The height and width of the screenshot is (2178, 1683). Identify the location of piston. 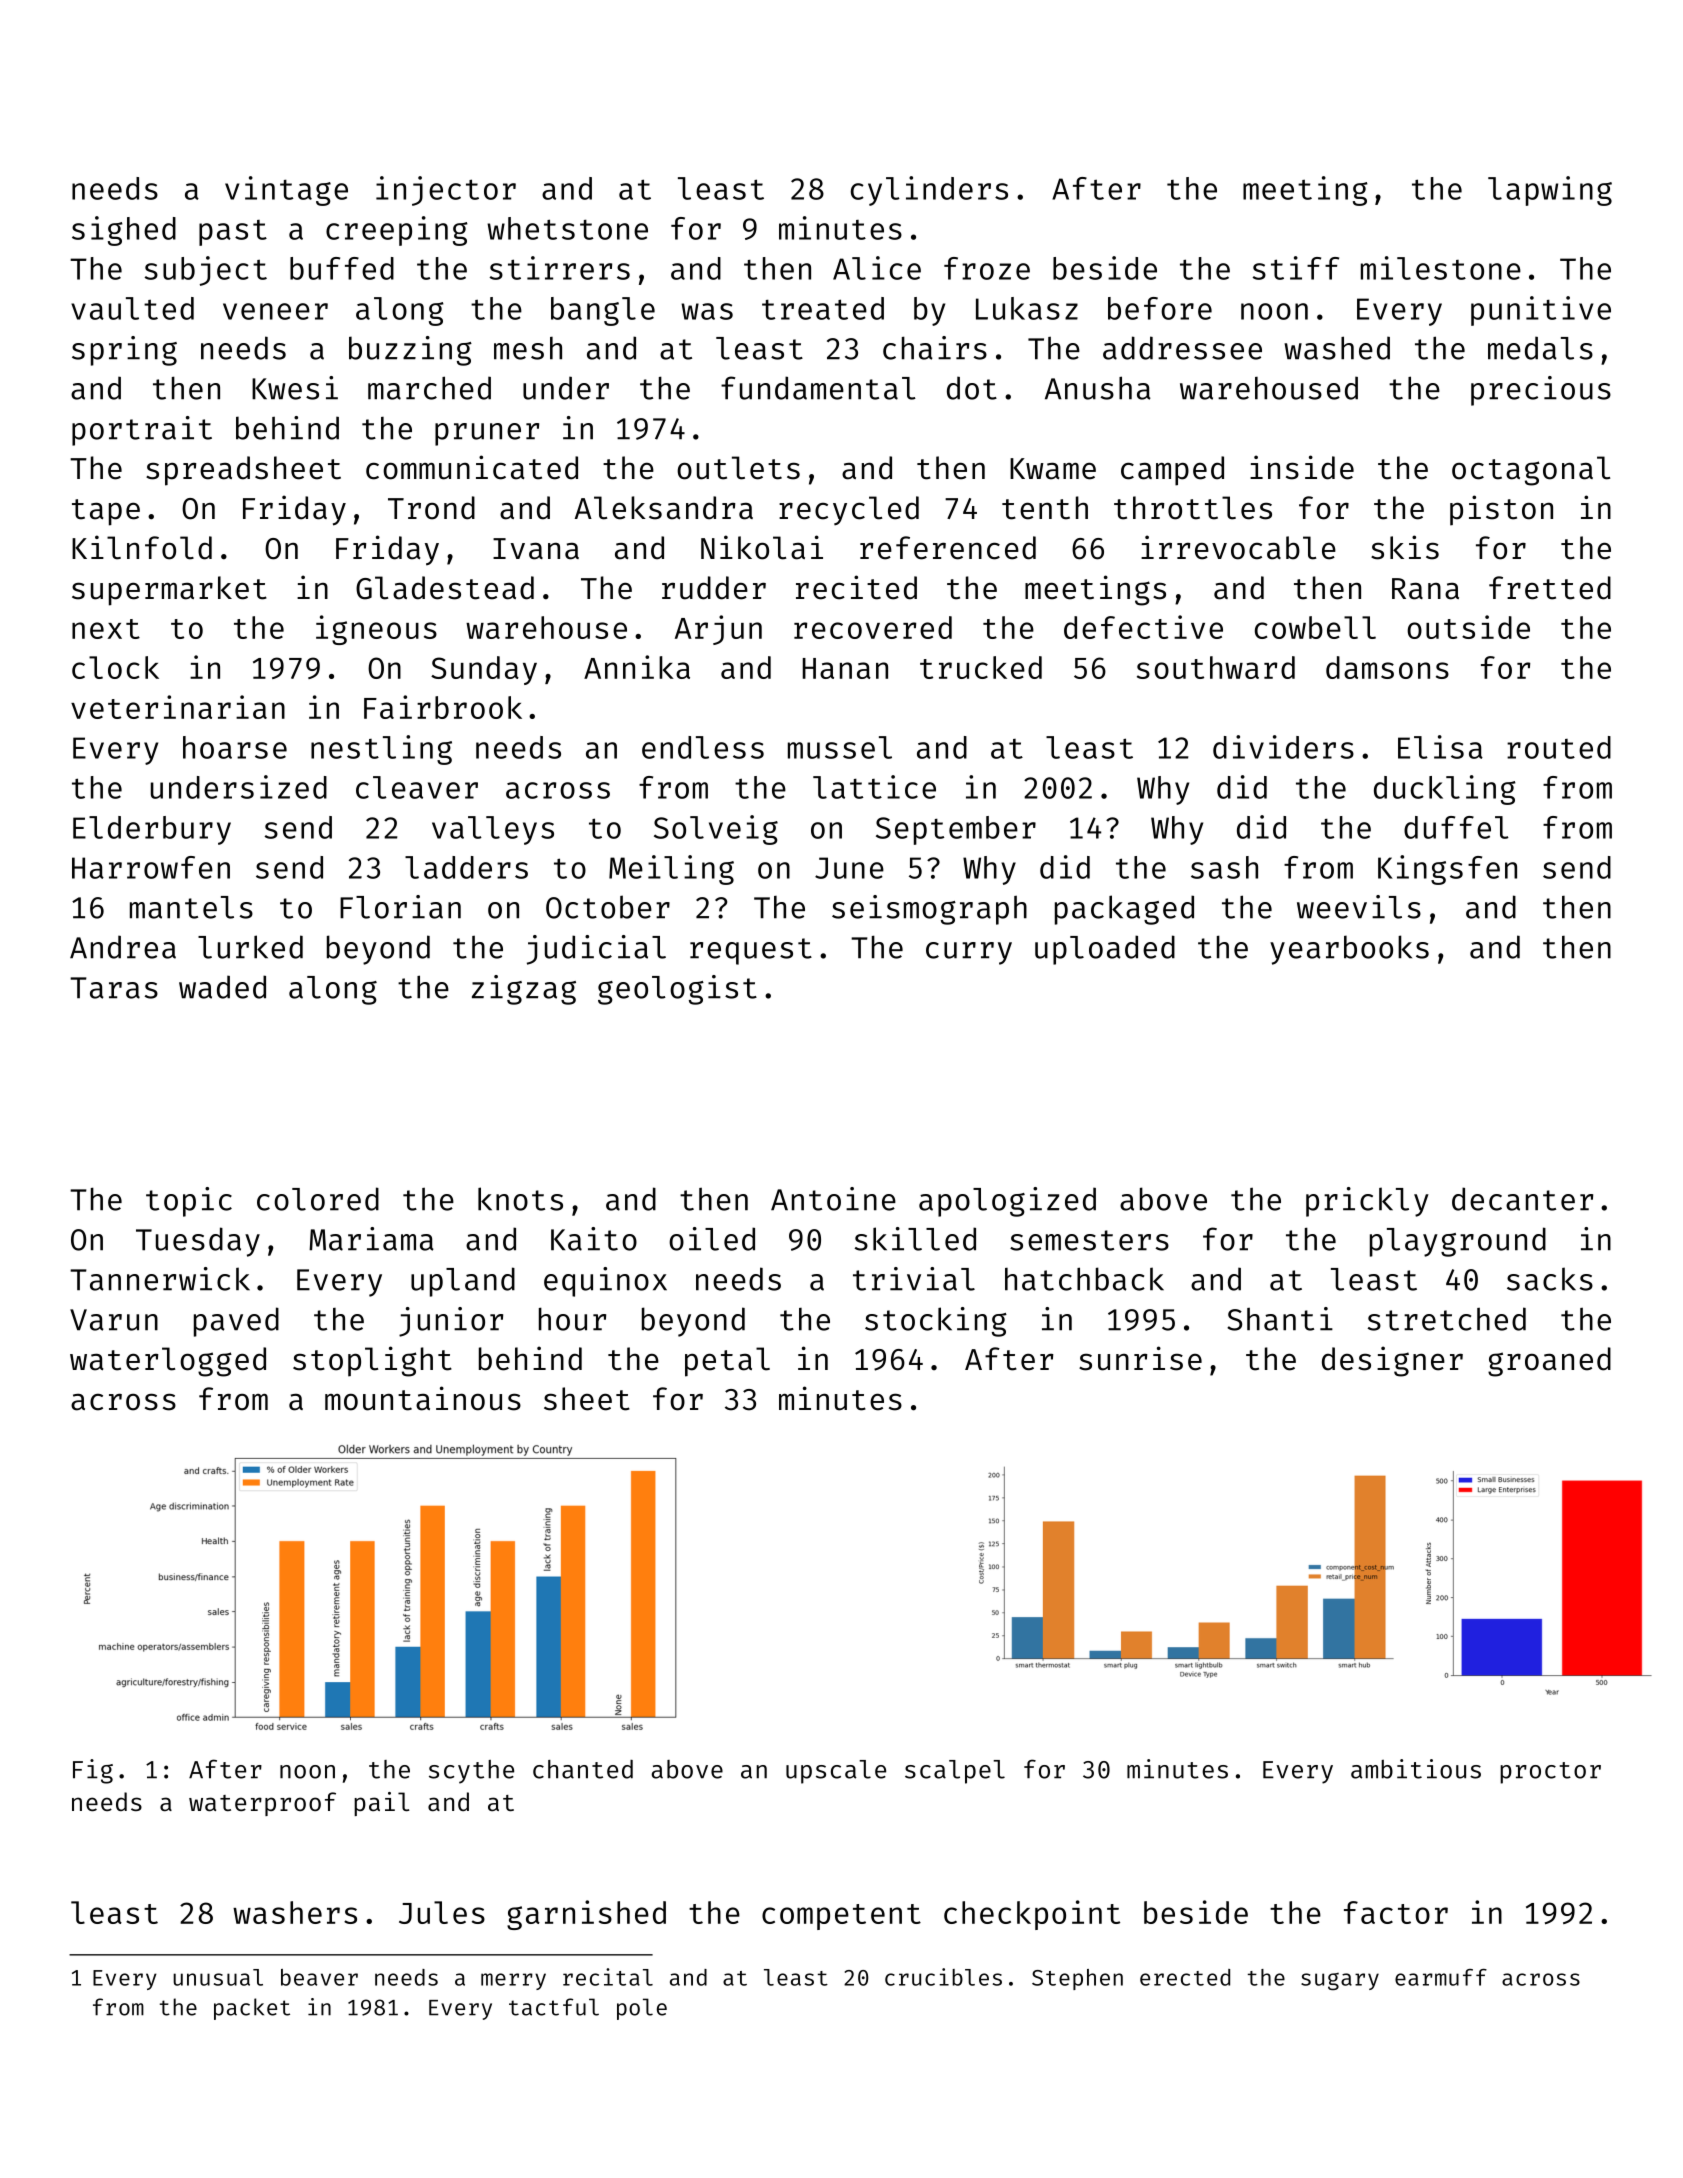
(1501, 510).
